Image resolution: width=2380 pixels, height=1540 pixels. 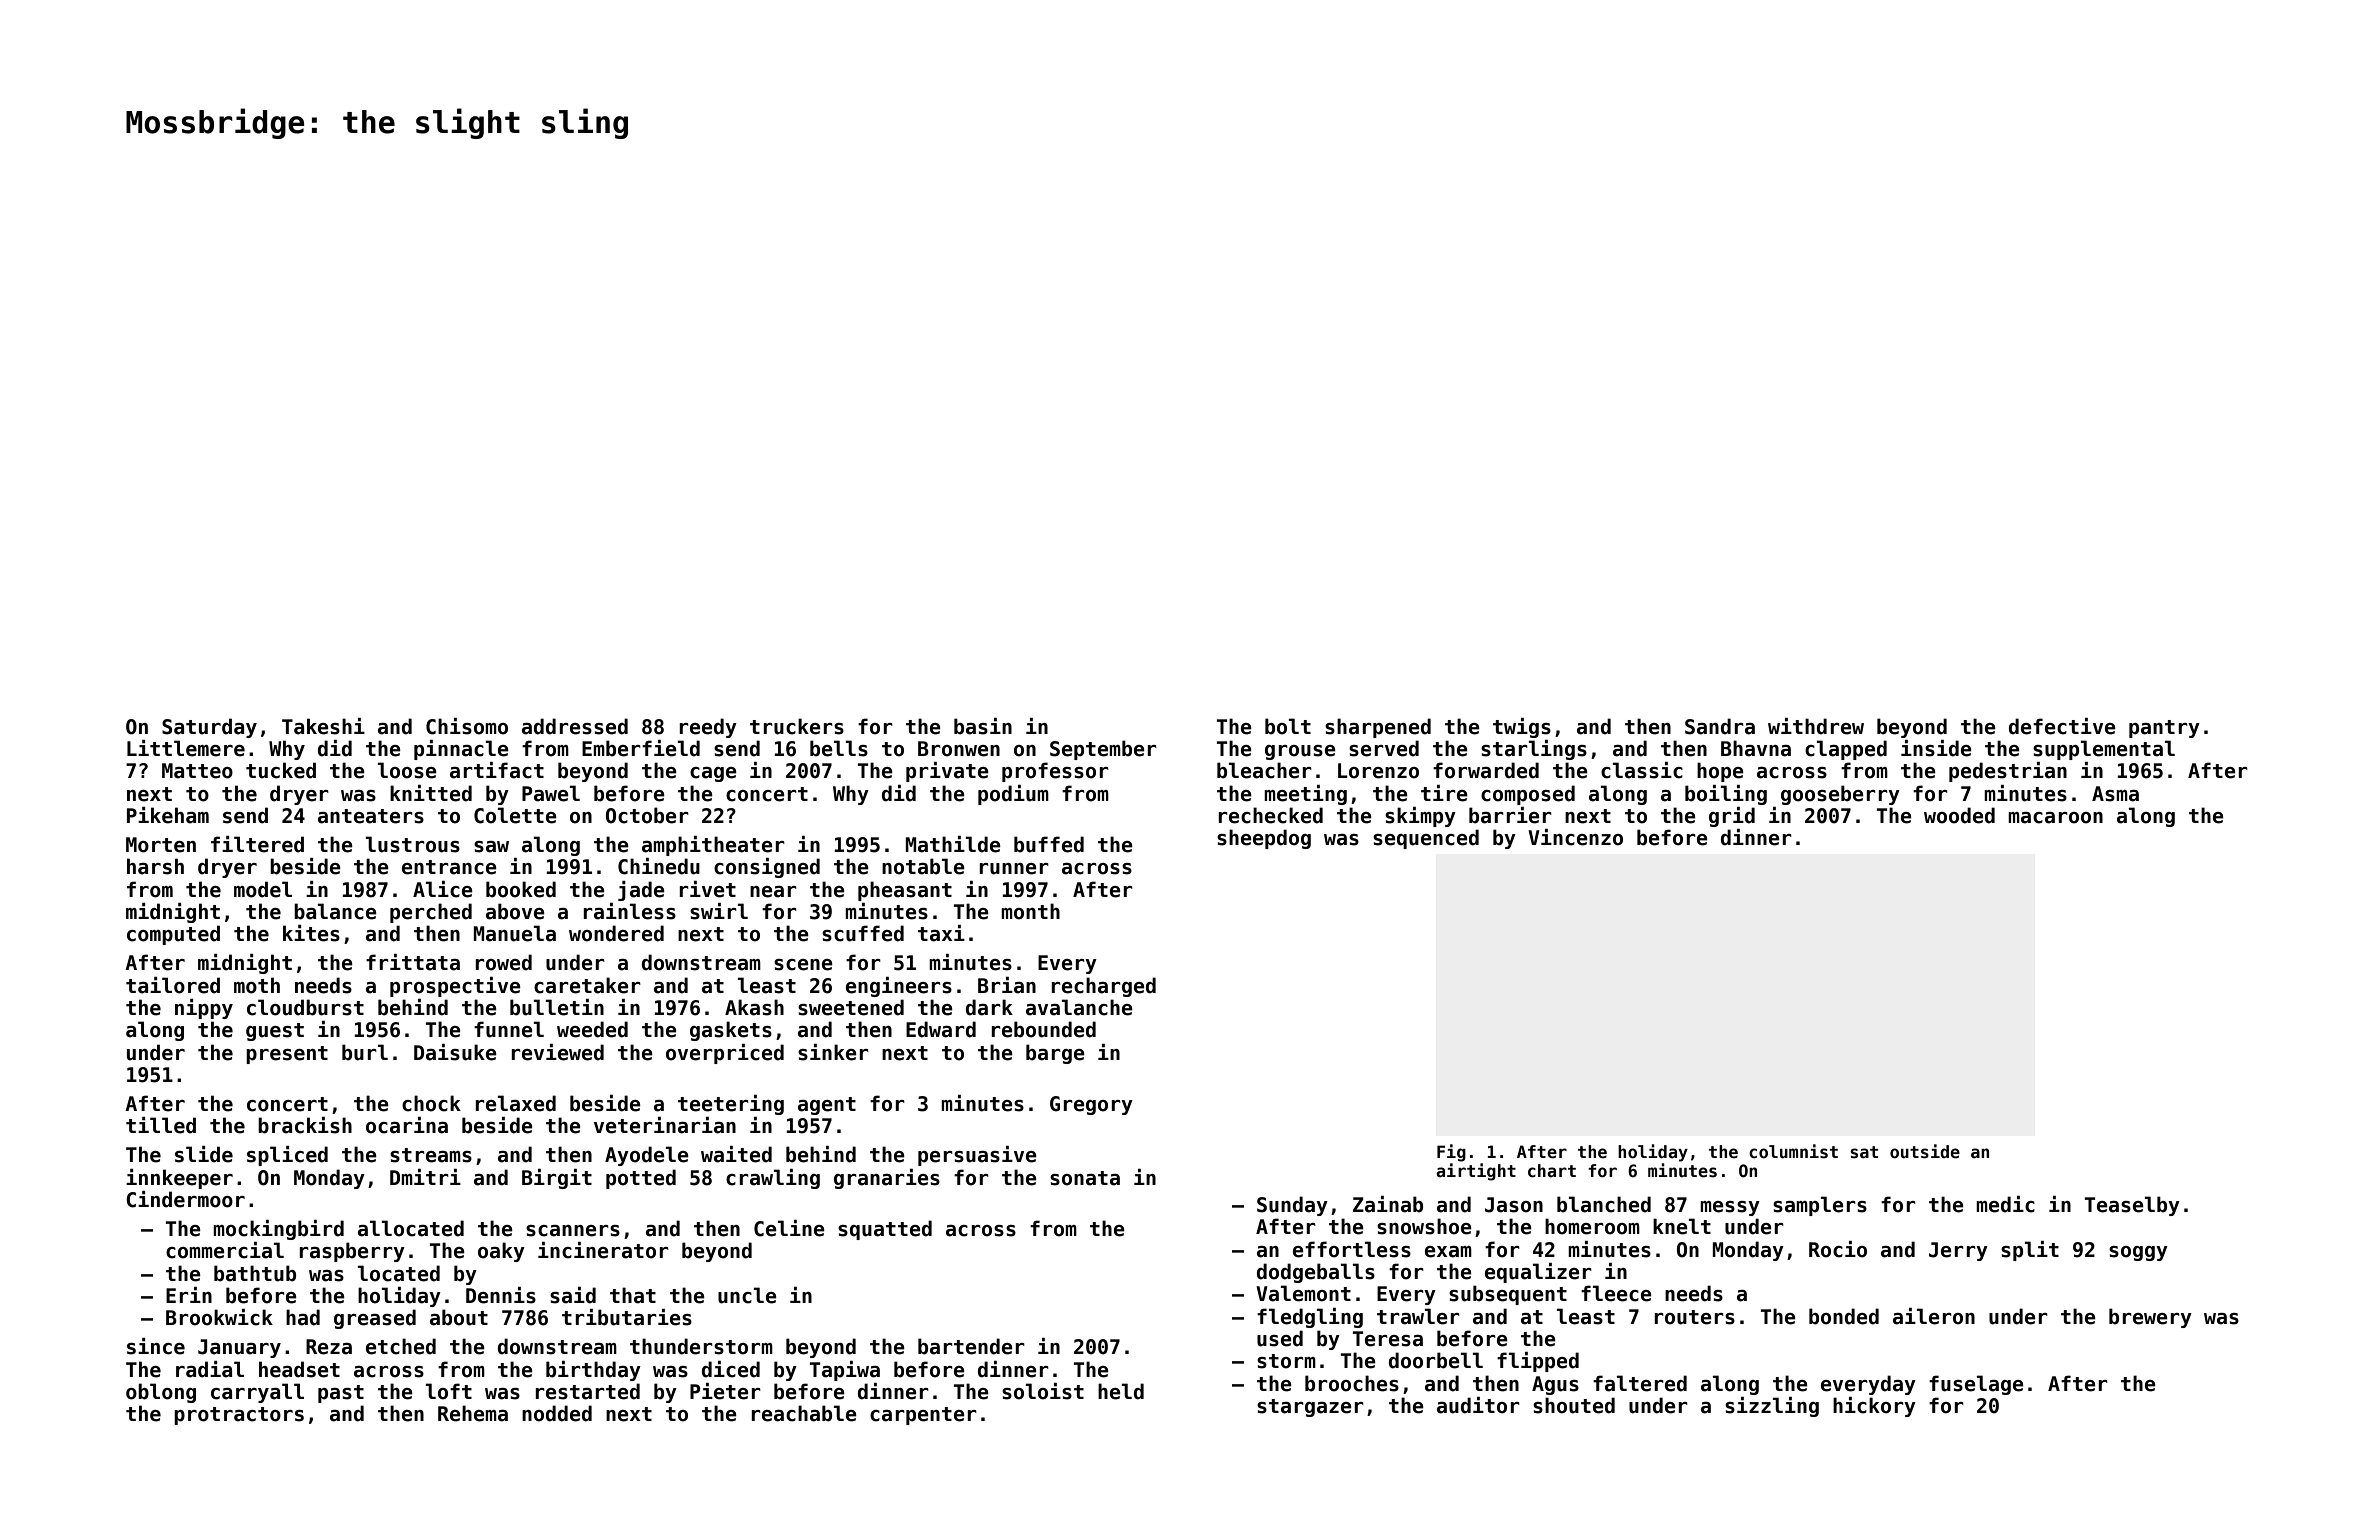 I want to click on outside, so click(x=1925, y=1151).
